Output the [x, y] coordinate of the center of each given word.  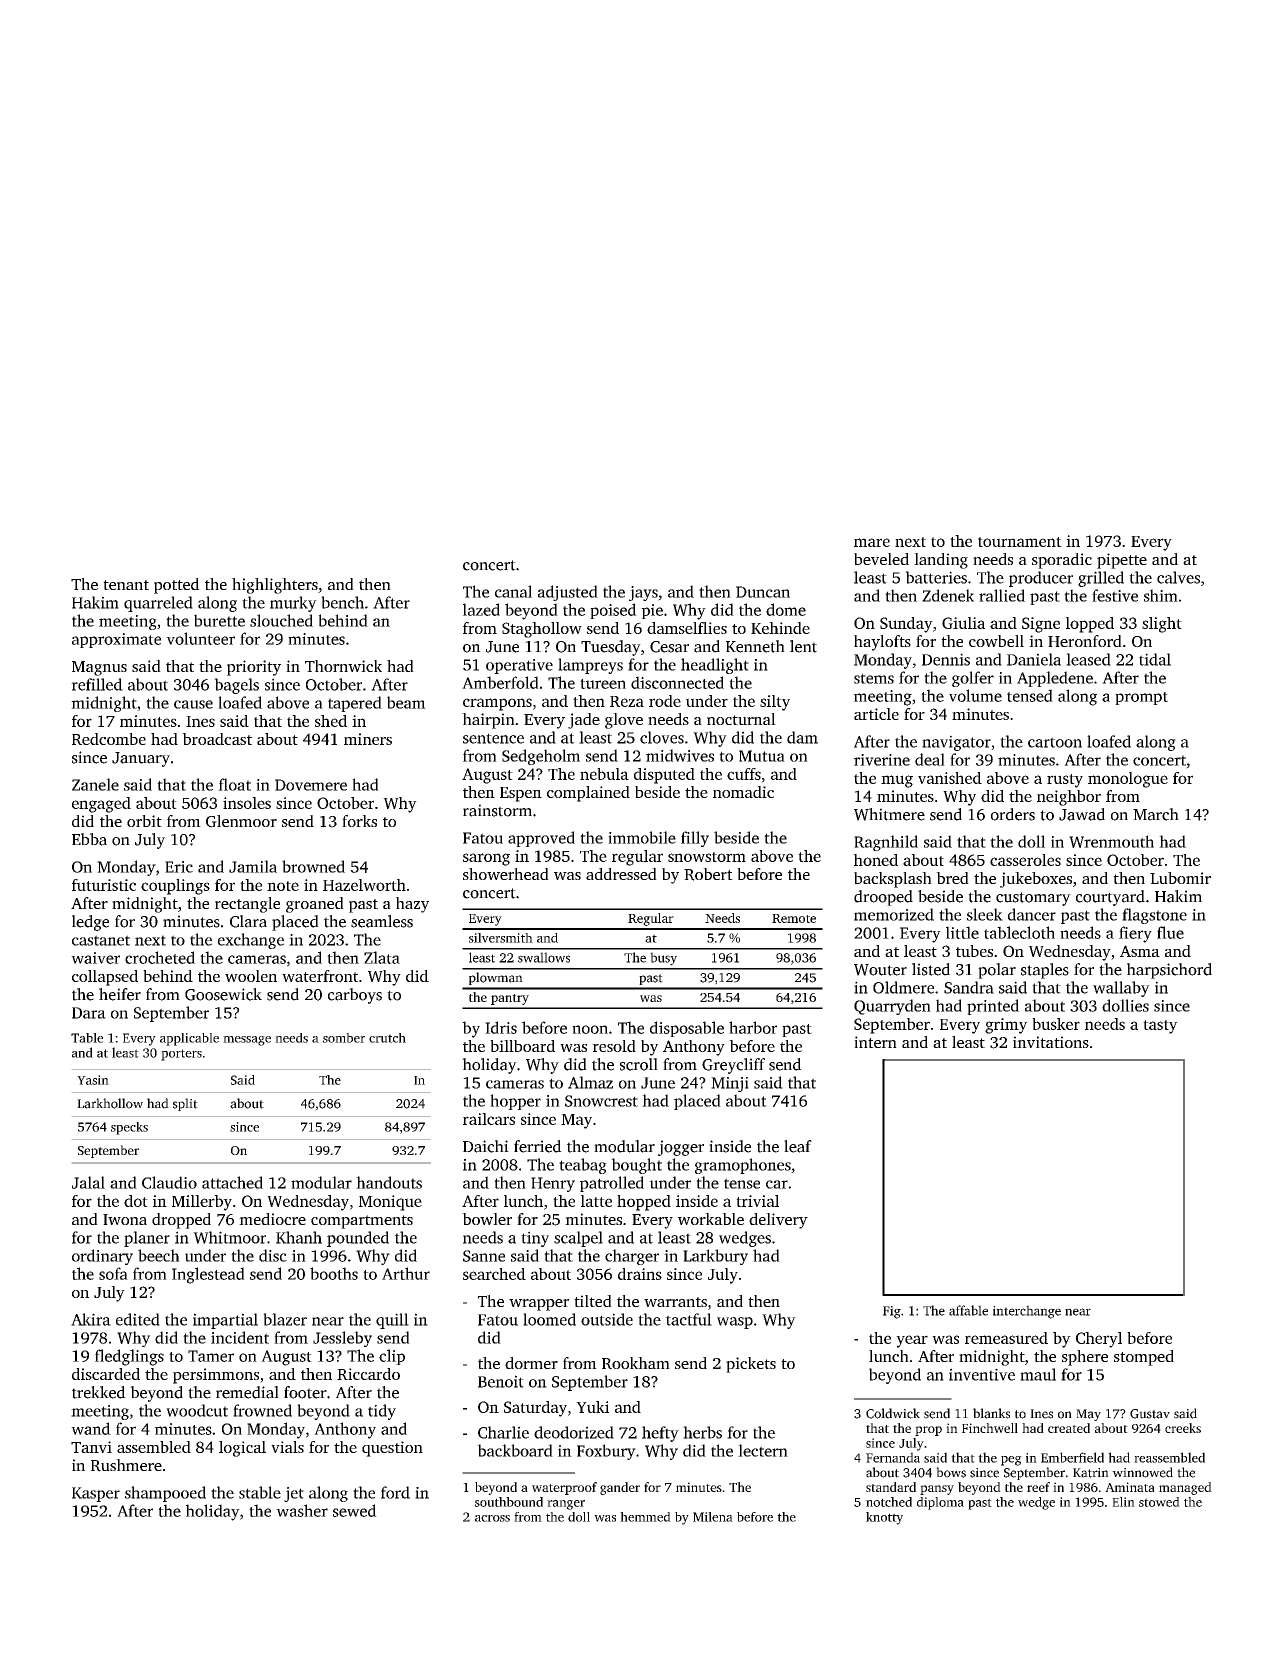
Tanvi [91, 1447]
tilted [593, 1301]
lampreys [590, 666]
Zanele [95, 784]
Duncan [763, 592]
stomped [1144, 1358]
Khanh [299, 1237]
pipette [1122, 561]
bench [342, 602]
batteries [936, 577]
